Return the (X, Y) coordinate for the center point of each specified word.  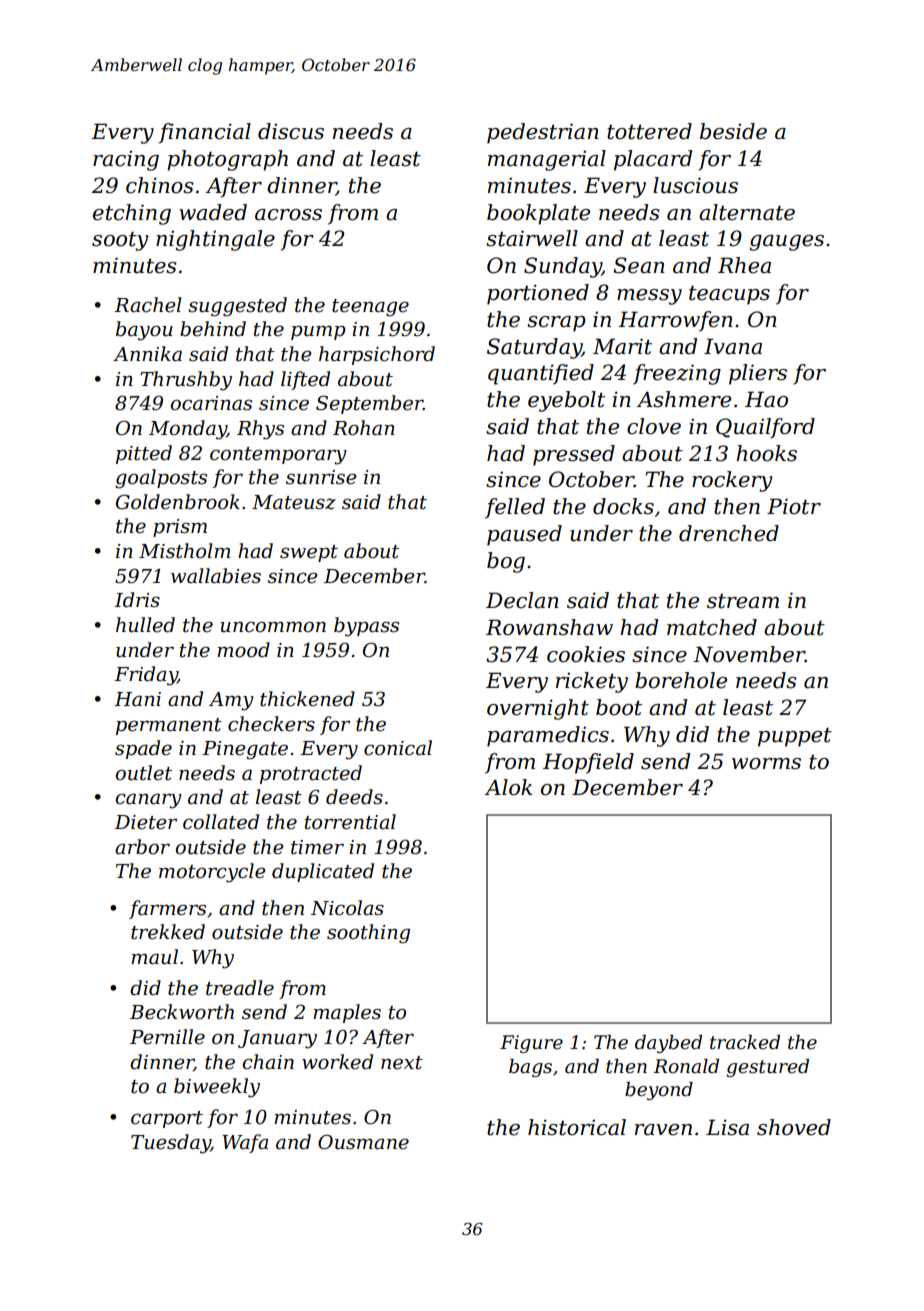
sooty (120, 241)
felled (515, 508)
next (402, 1063)
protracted (311, 774)
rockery (732, 481)
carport (167, 1119)
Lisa (727, 1127)
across (288, 215)
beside (733, 131)
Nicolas (347, 908)
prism (180, 528)
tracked (745, 1042)
